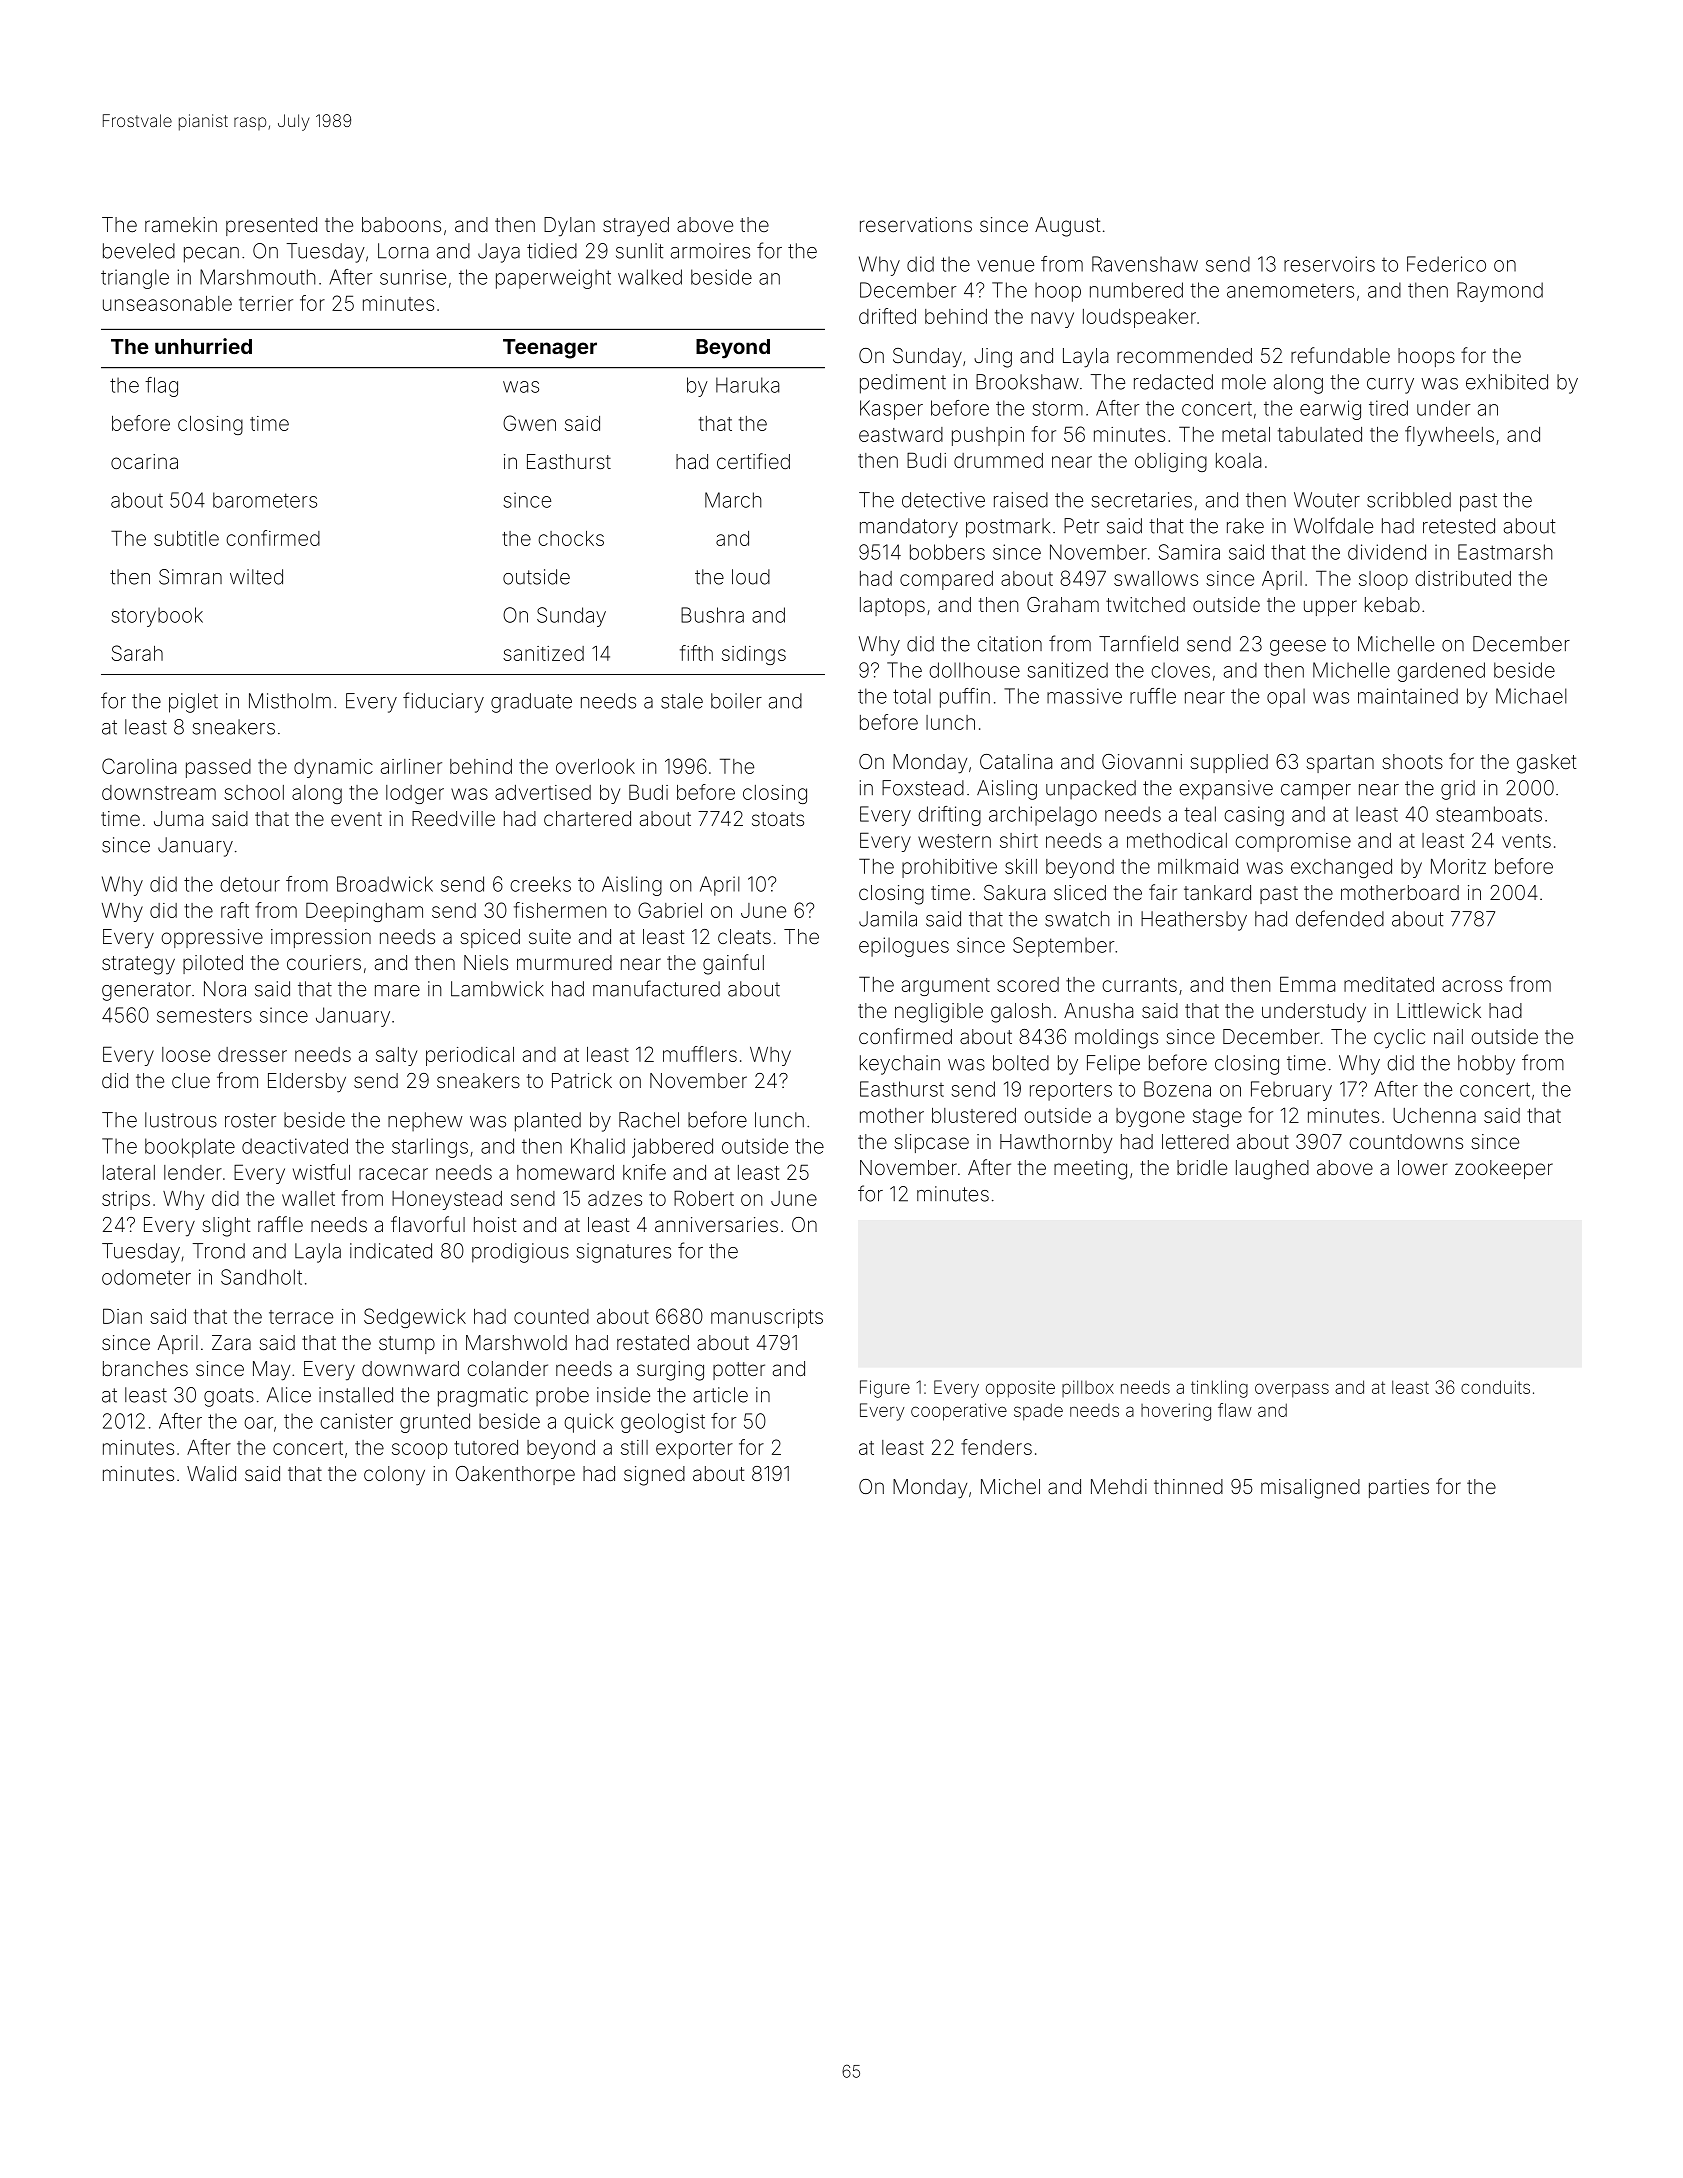  I want to click on scored, so click(1028, 984).
